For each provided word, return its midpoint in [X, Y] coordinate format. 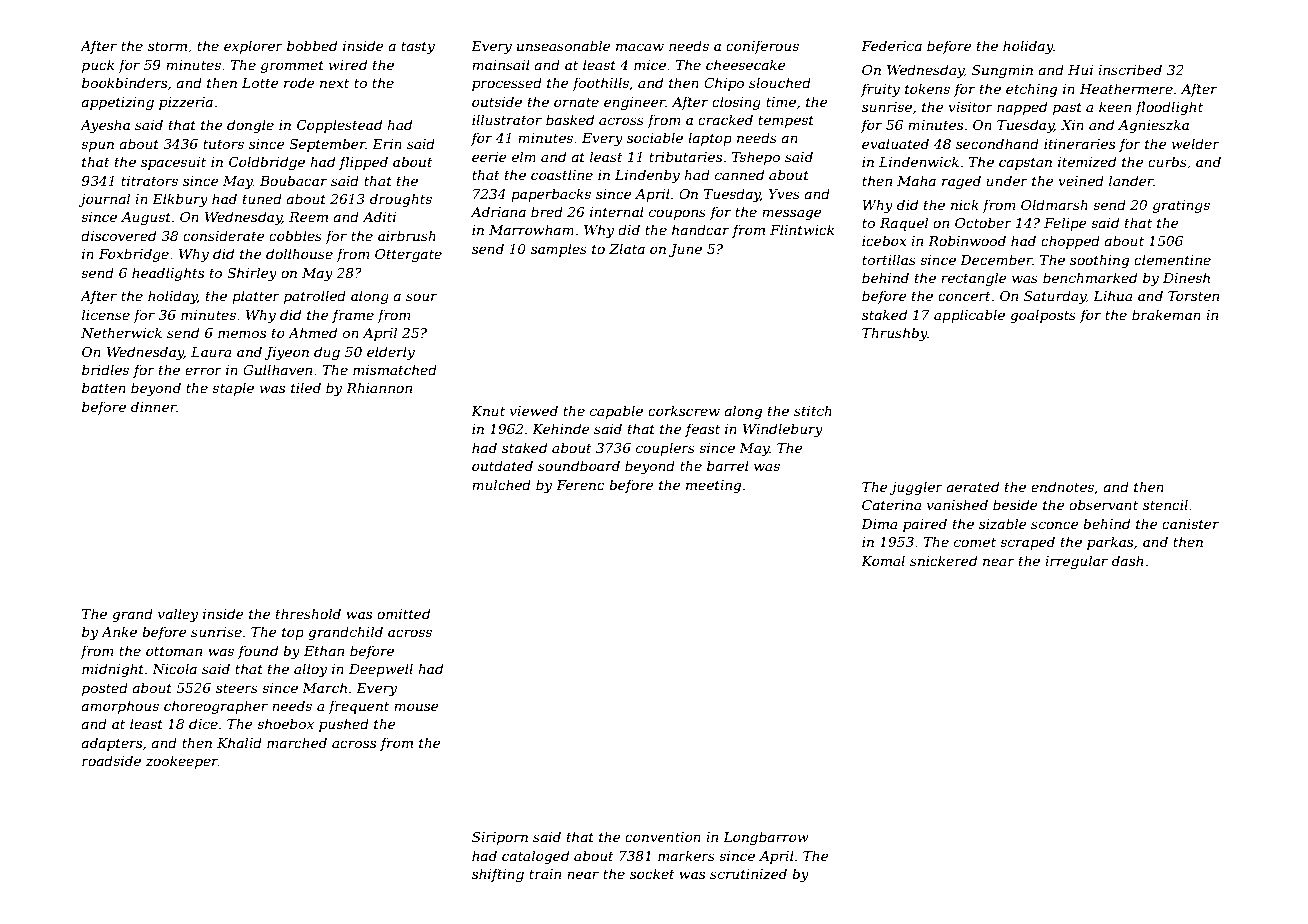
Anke [119, 631]
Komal [883, 560]
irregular [1076, 562]
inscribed [1130, 69]
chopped [1070, 242]
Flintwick [802, 229]
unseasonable [564, 45]
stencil [1165, 504]
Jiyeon [286, 353]
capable [616, 412]
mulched [501, 484]
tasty [418, 47]
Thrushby [895, 334]
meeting [713, 486]
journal [104, 200]
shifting [498, 875]
